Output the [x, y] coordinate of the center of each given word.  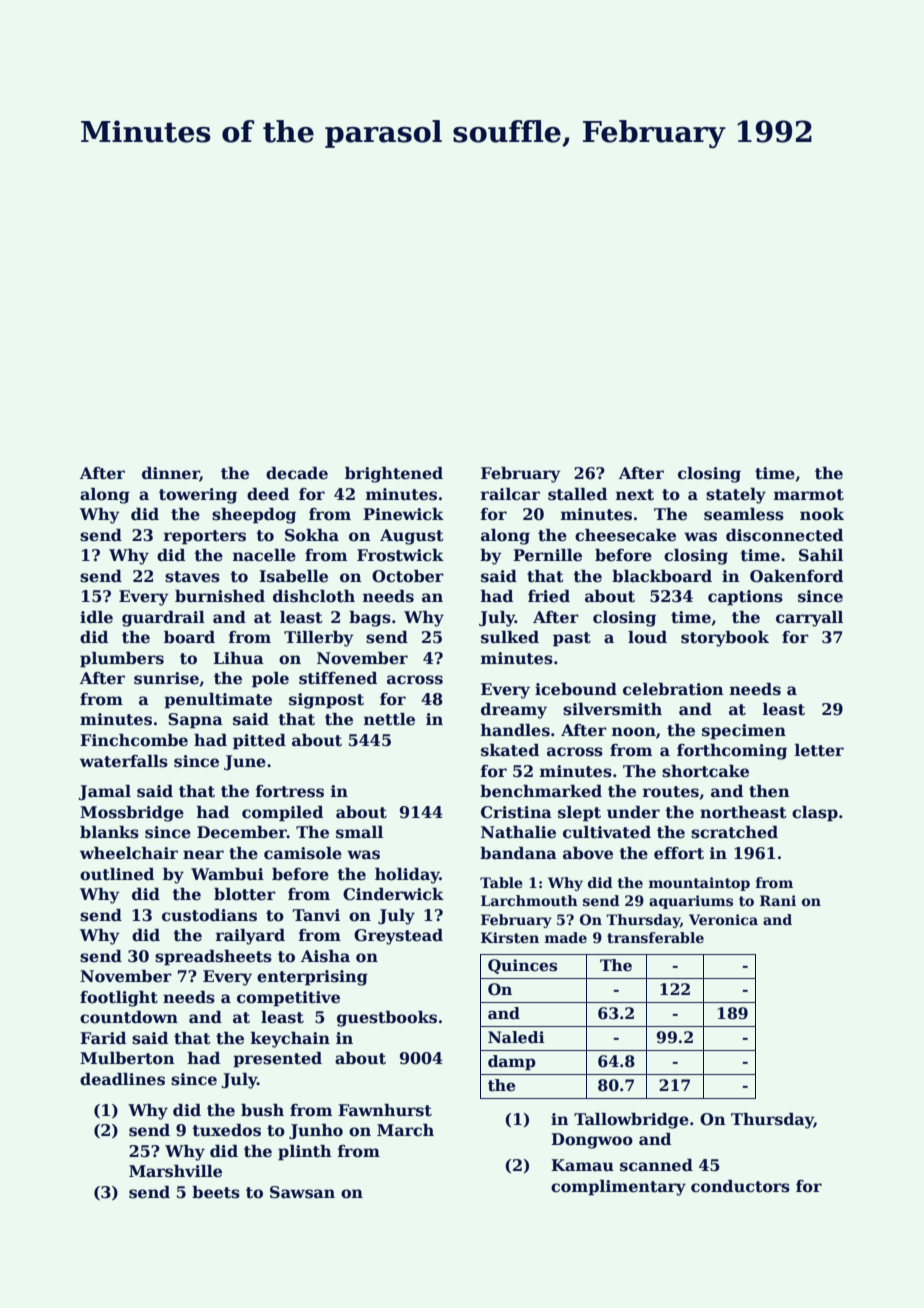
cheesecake [625, 535]
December [242, 832]
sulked [510, 637]
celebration [673, 689]
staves [192, 577]
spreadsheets [213, 958]
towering [198, 496]
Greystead [398, 937]
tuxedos [226, 1130]
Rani [778, 900]
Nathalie [518, 832]
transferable [655, 937]
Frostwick [400, 555]
